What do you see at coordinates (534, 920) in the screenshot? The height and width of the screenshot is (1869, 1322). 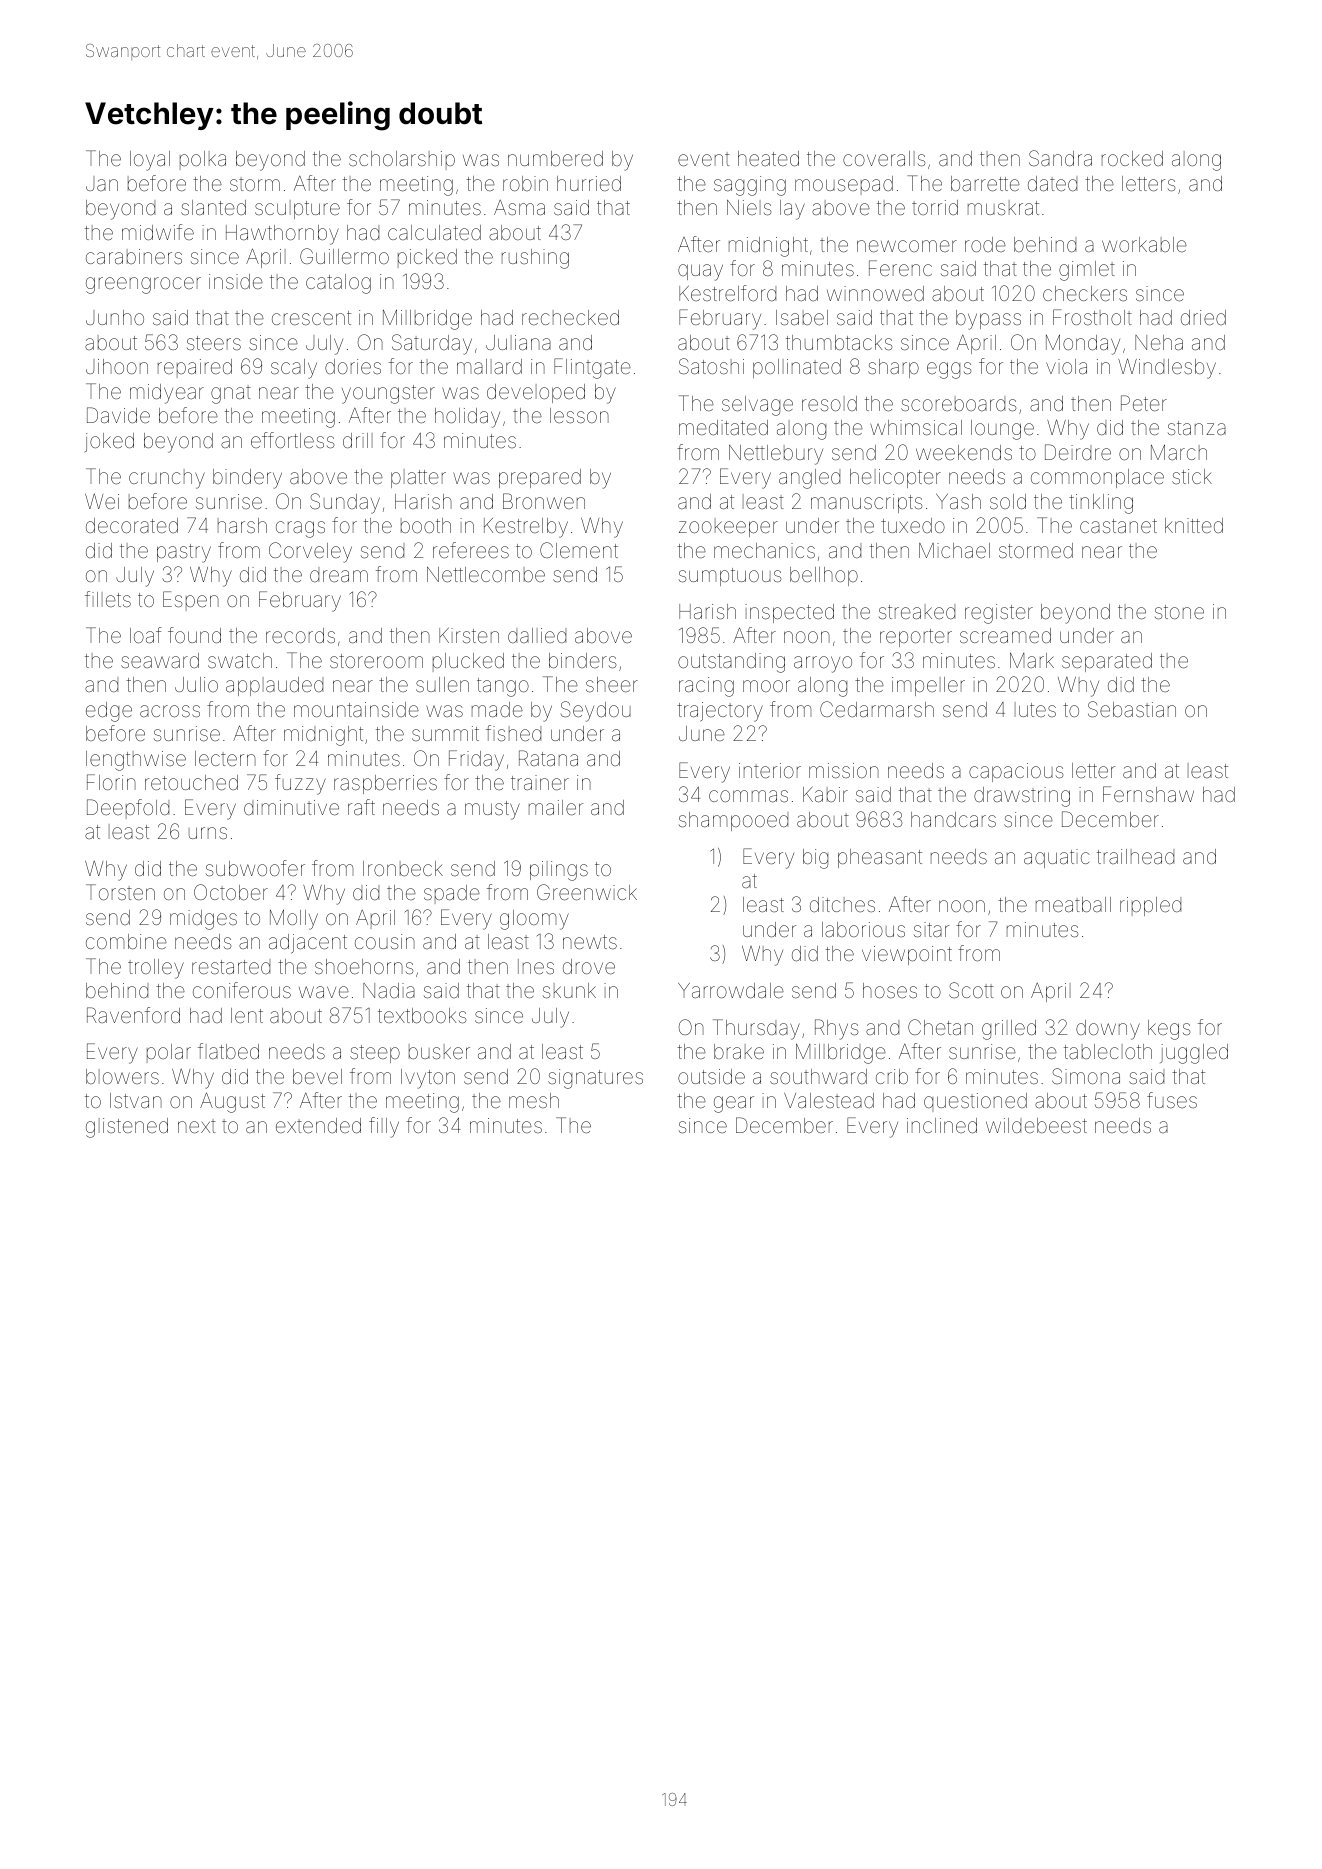 I see `gloomy` at bounding box center [534, 920].
